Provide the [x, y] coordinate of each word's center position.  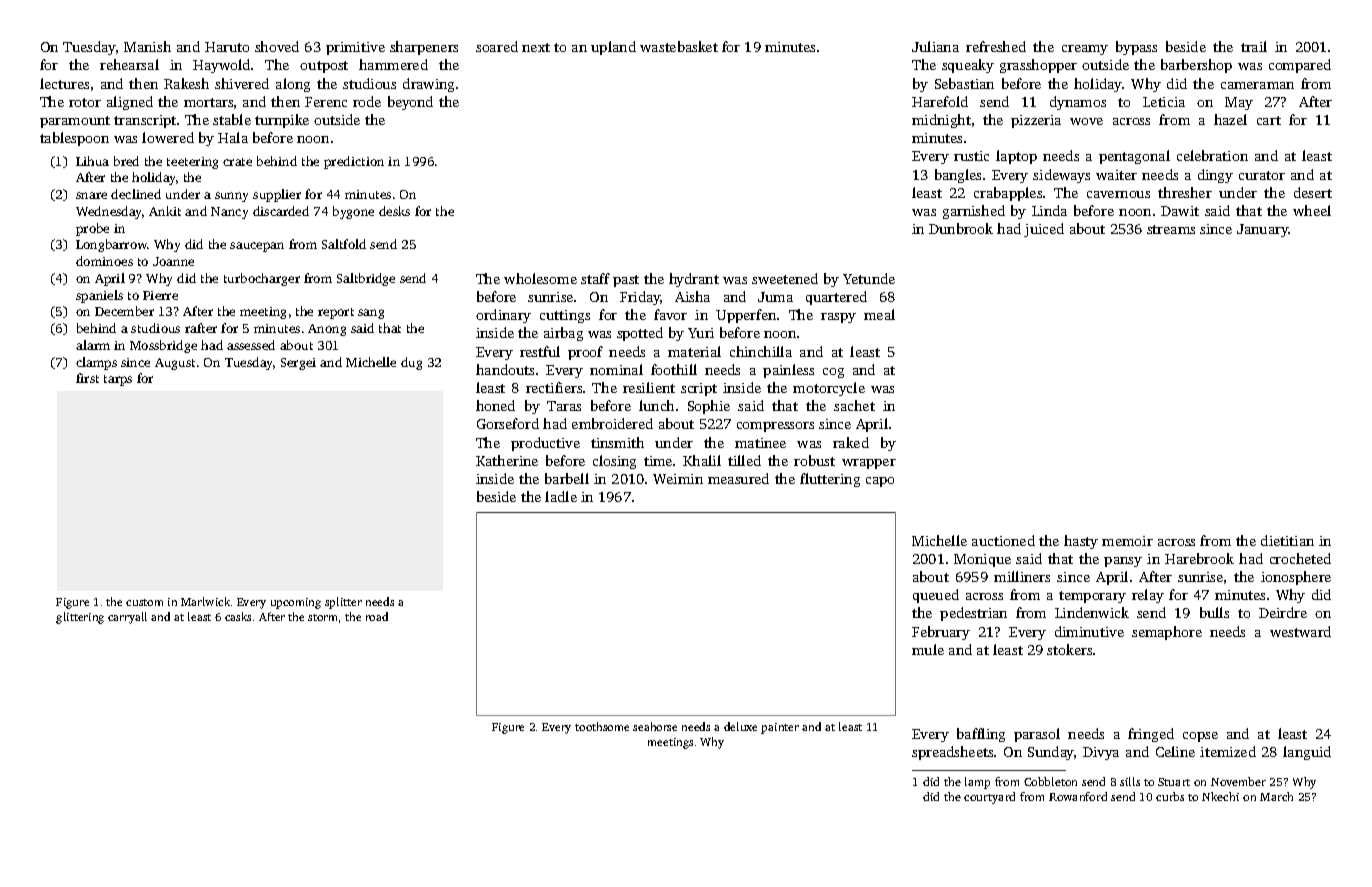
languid [1307, 753]
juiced [1044, 230]
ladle [561, 496]
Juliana [935, 46]
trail [1254, 46]
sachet [854, 405]
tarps [118, 380]
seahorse [655, 726]
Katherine [507, 460]
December [124, 311]
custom [144, 602]
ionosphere [1296, 578]
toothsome [602, 726]
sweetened [785, 278]
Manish [147, 46]
